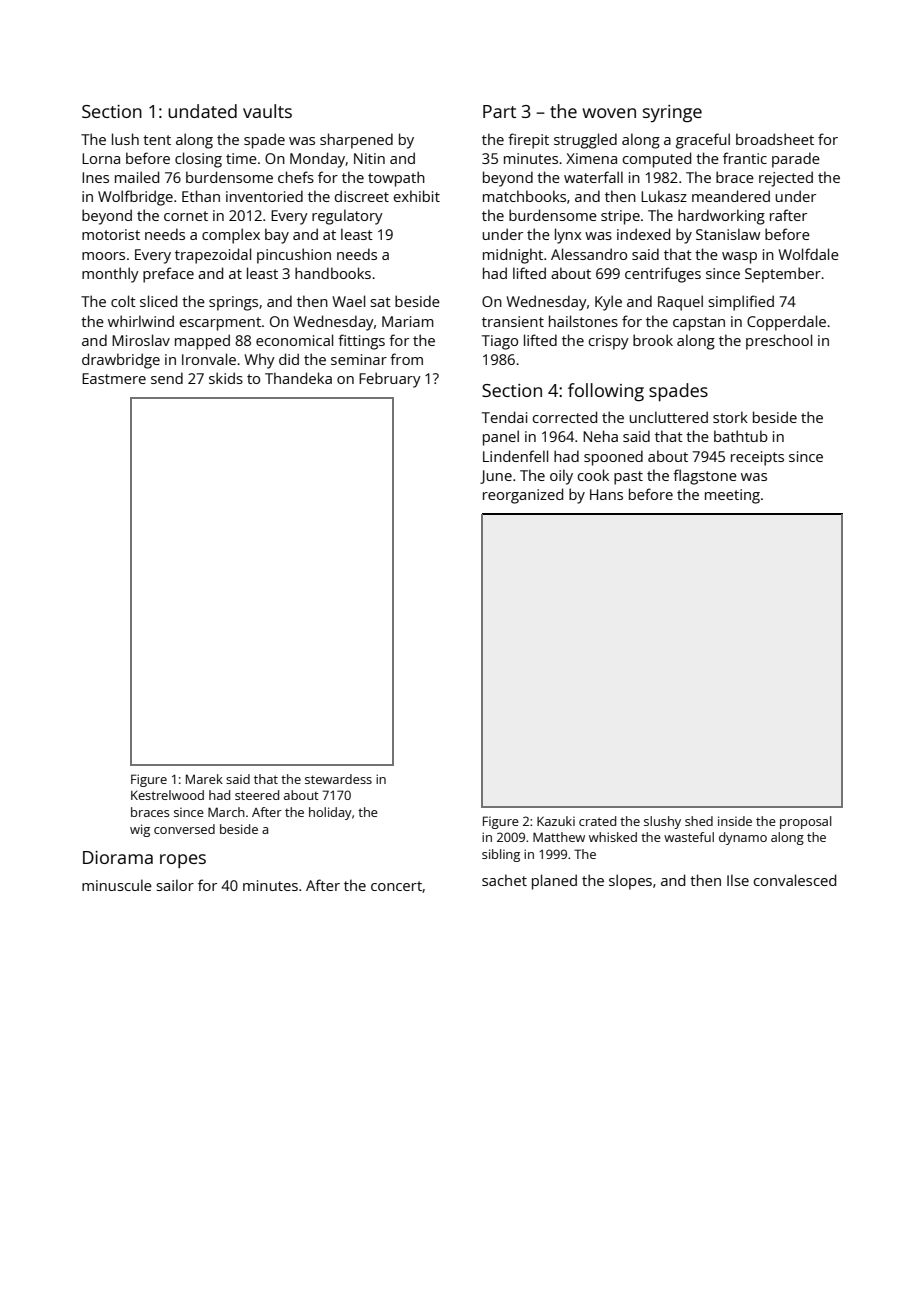 Image resolution: width=924 pixels, height=1314 pixels. What do you see at coordinates (606, 392) in the screenshot?
I see `following` at bounding box center [606, 392].
